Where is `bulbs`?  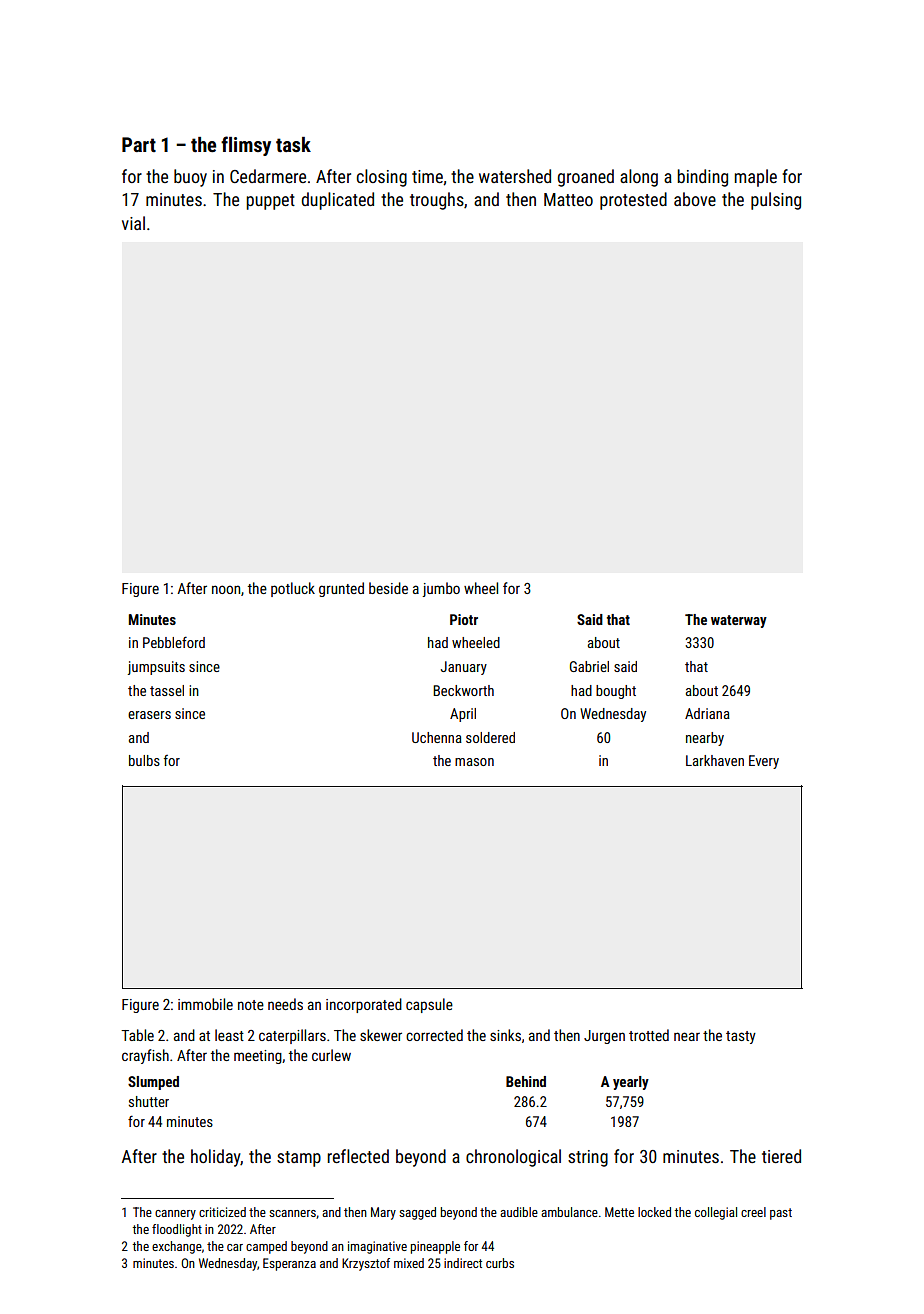 bulbs is located at coordinates (144, 760).
